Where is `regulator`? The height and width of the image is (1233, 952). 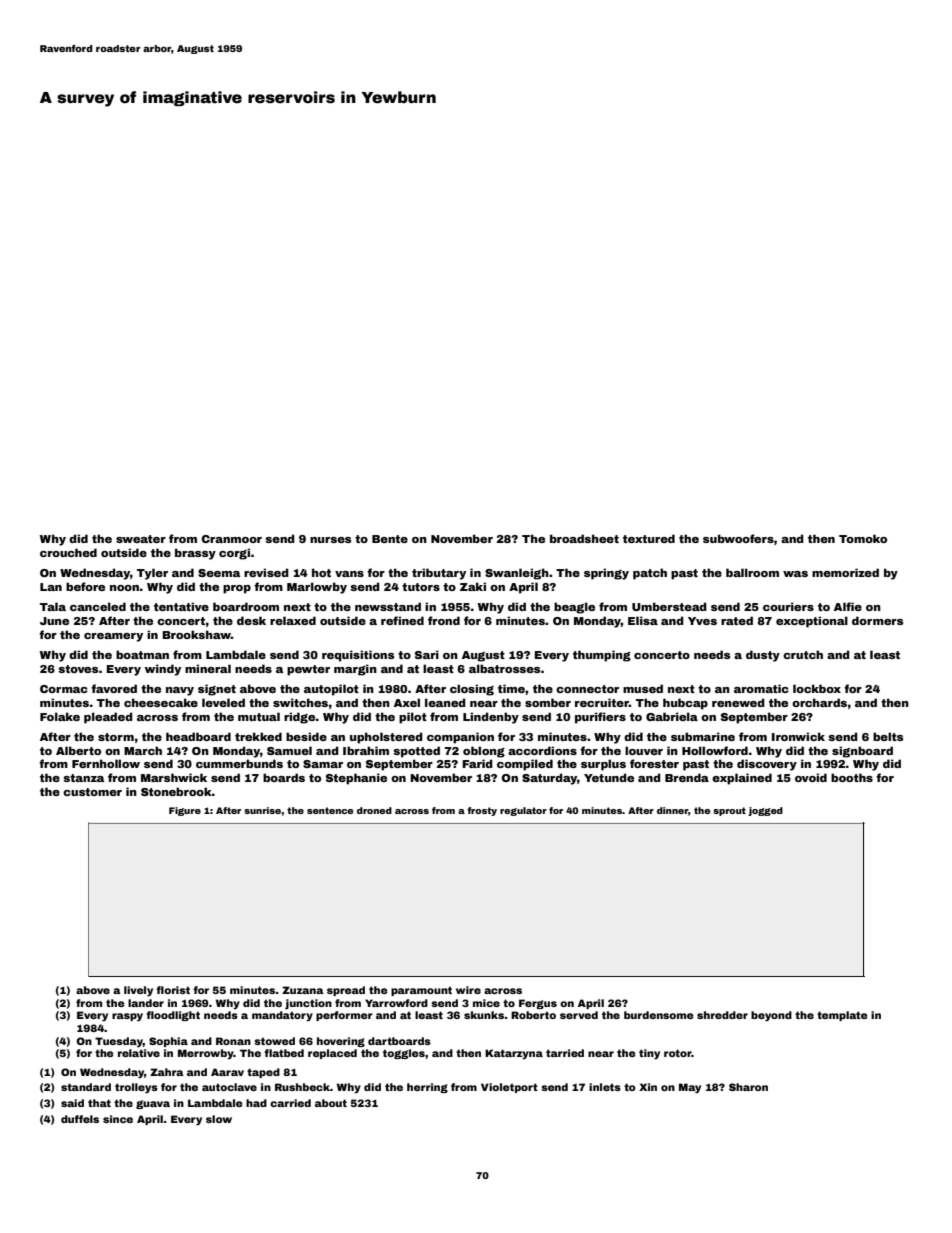
regulator is located at coordinates (523, 811).
